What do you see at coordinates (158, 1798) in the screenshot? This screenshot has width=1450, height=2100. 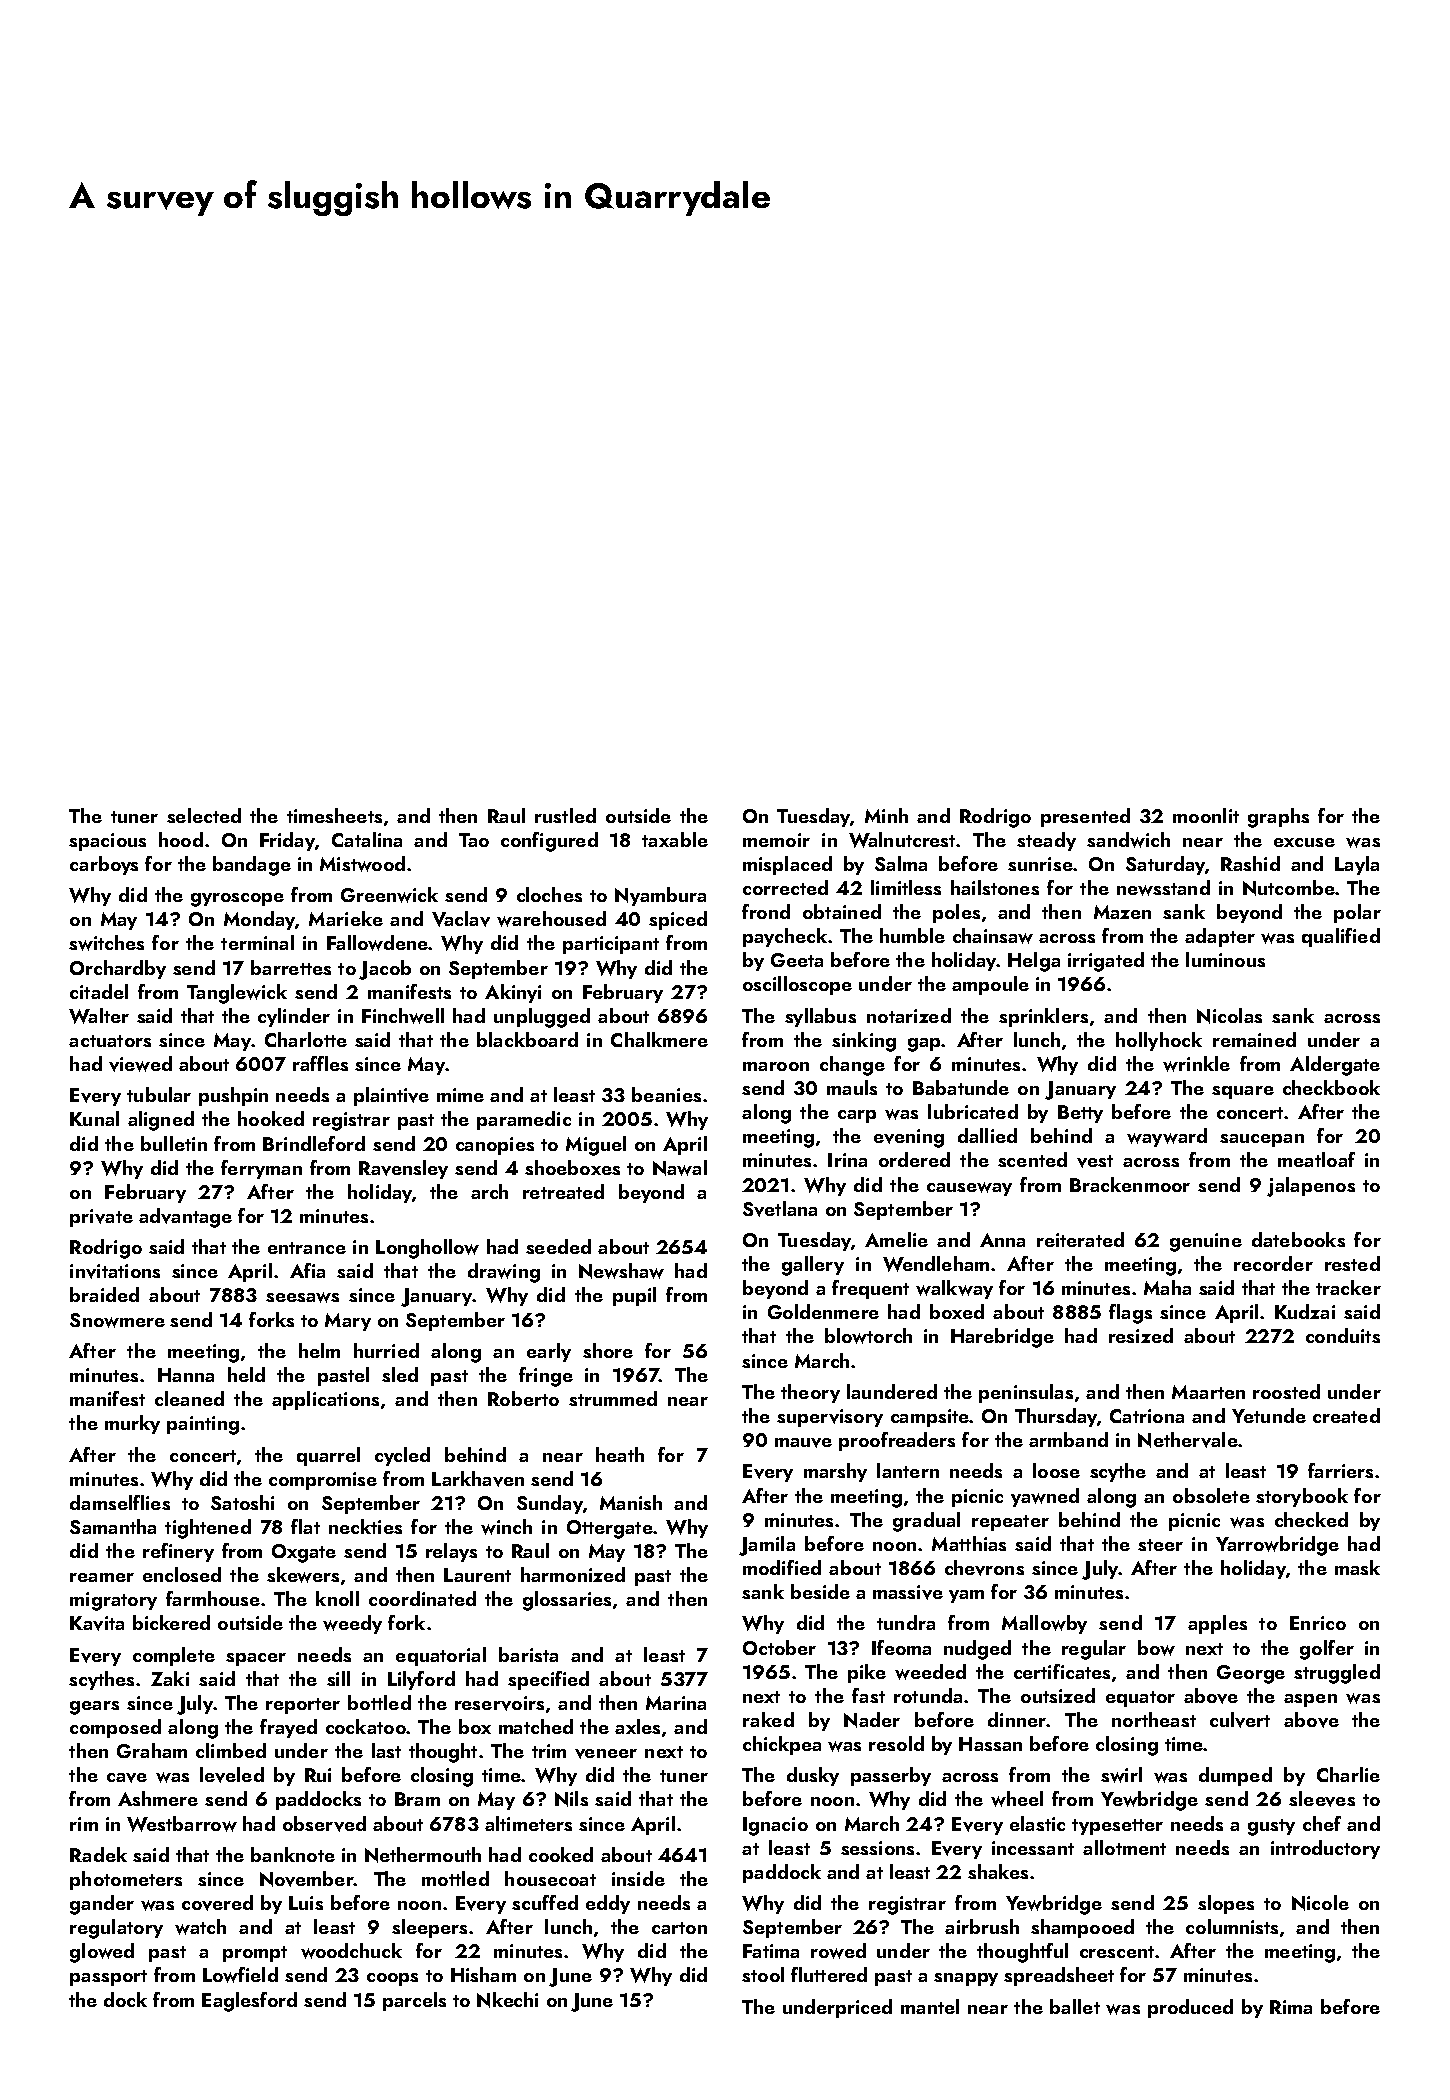 I see `Ashmere` at bounding box center [158, 1798].
